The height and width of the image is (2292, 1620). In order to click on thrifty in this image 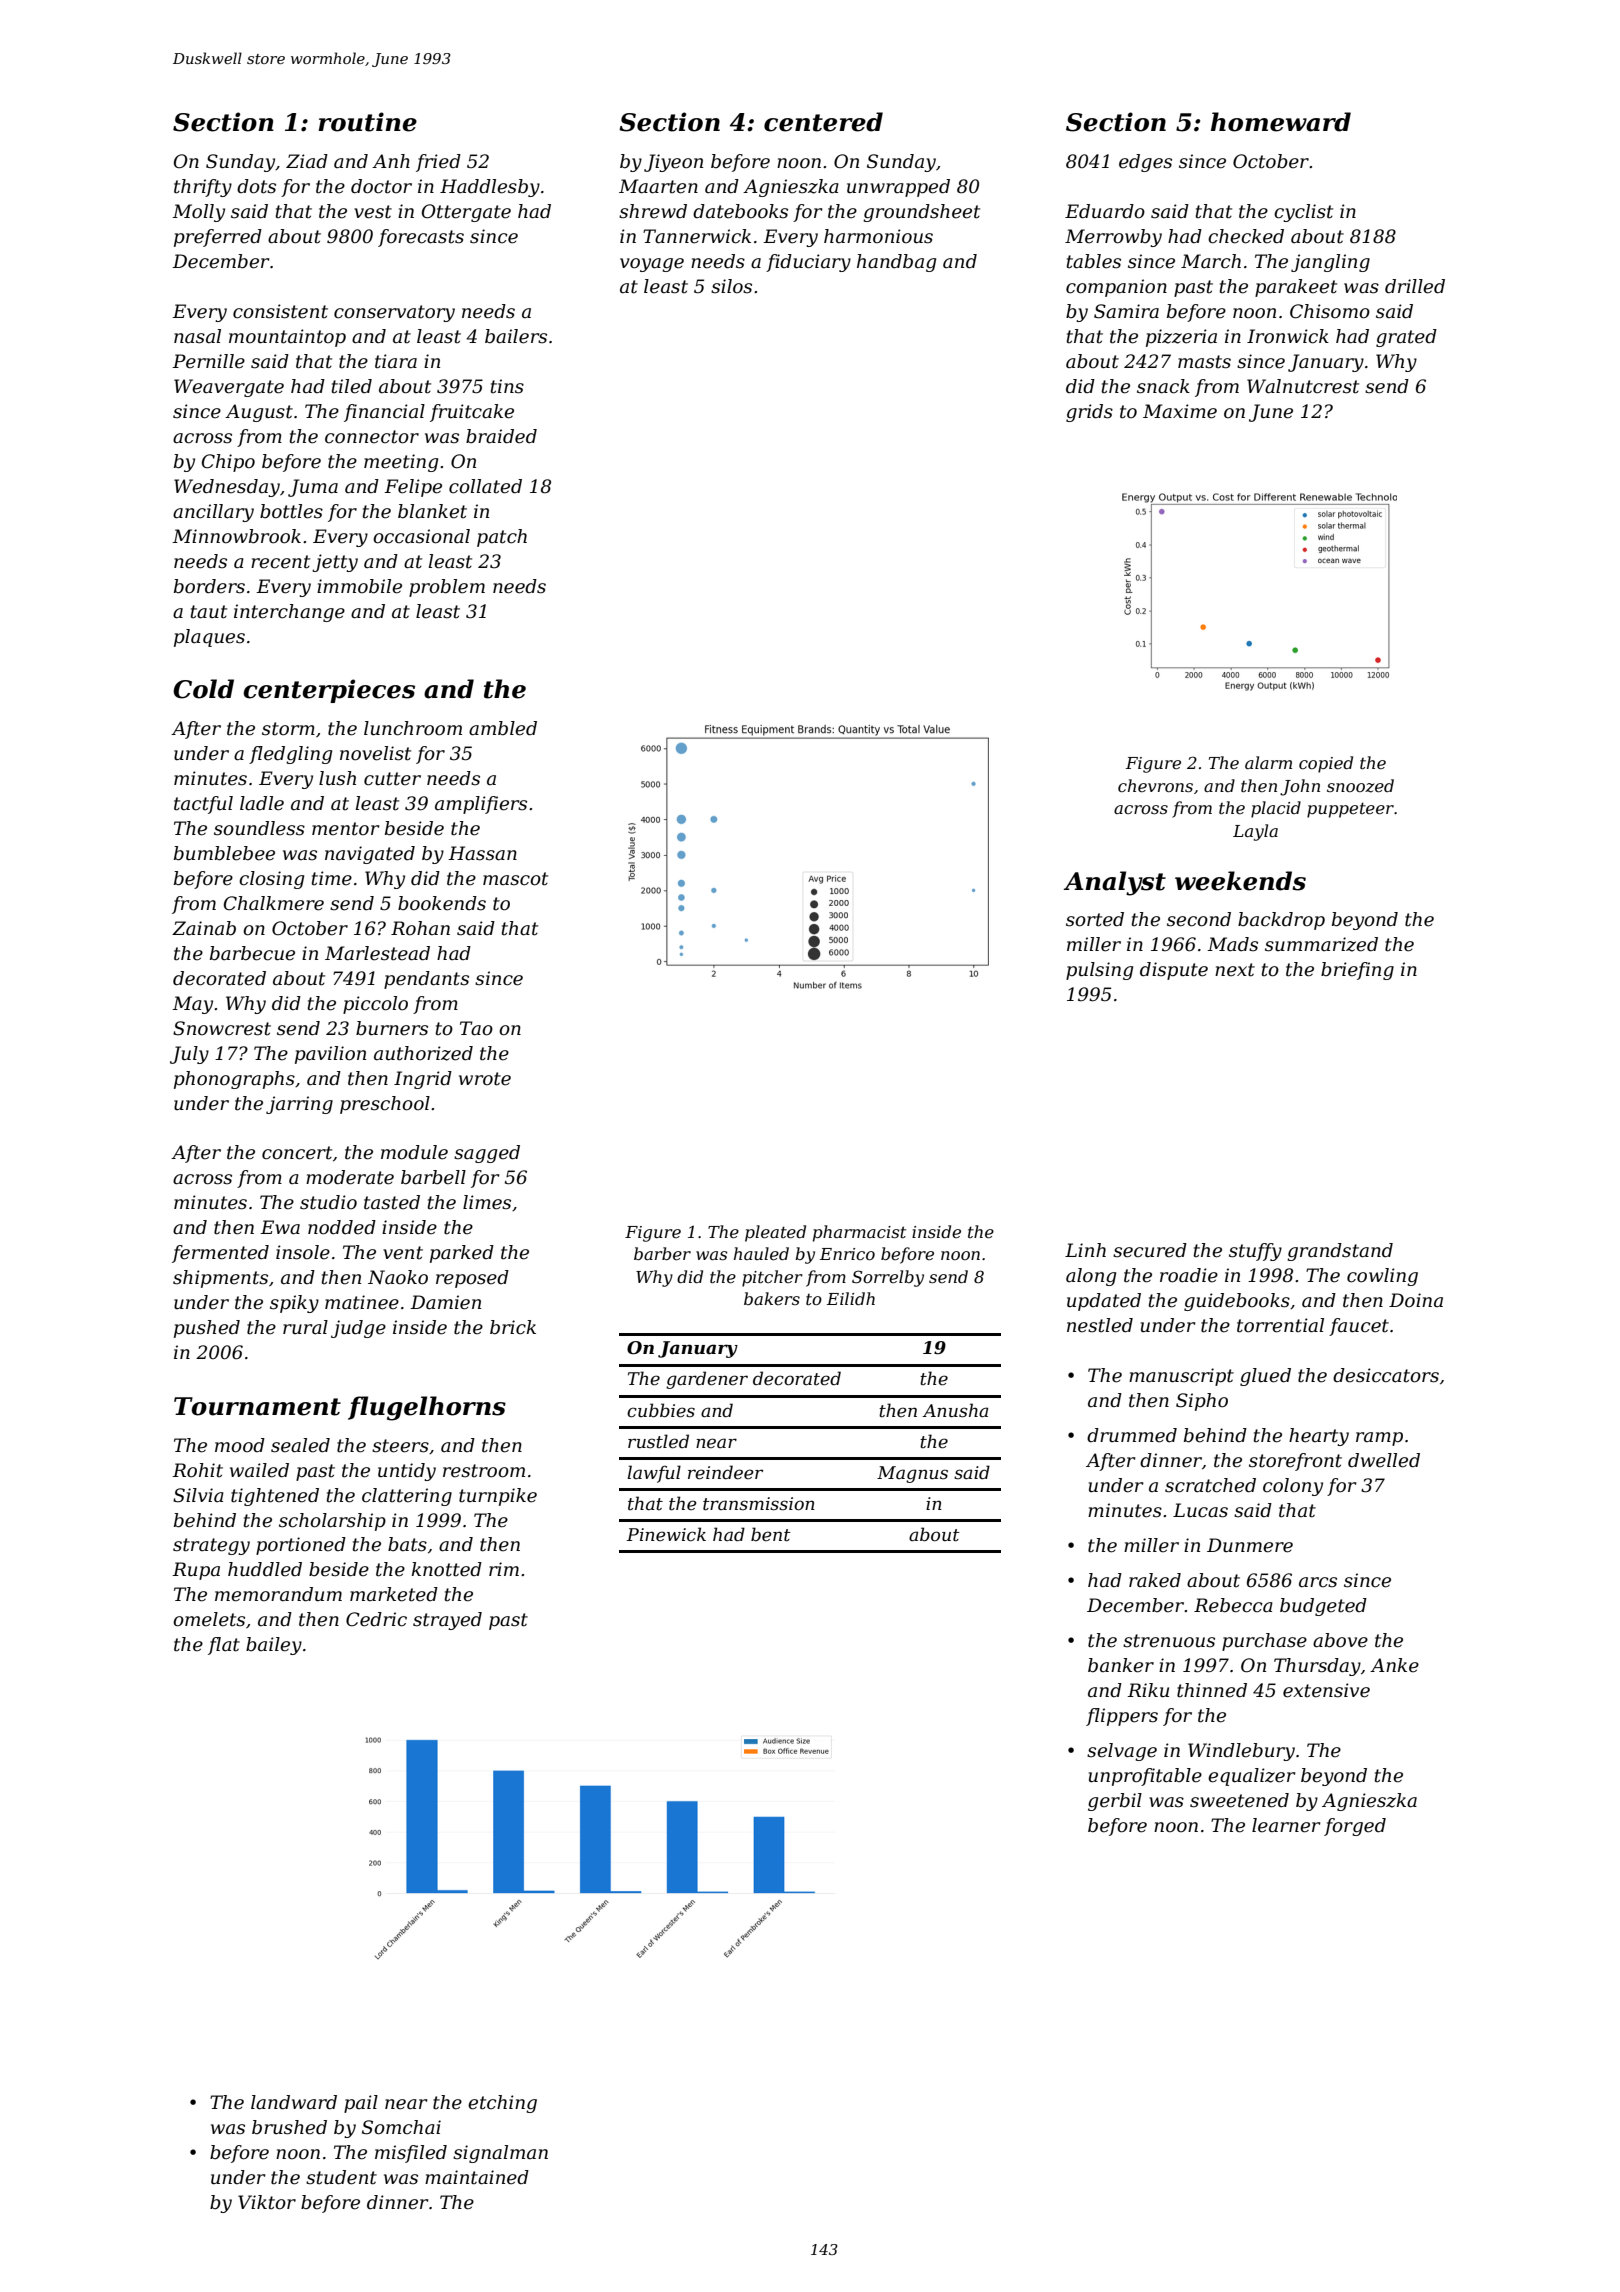, I will do `click(203, 188)`.
